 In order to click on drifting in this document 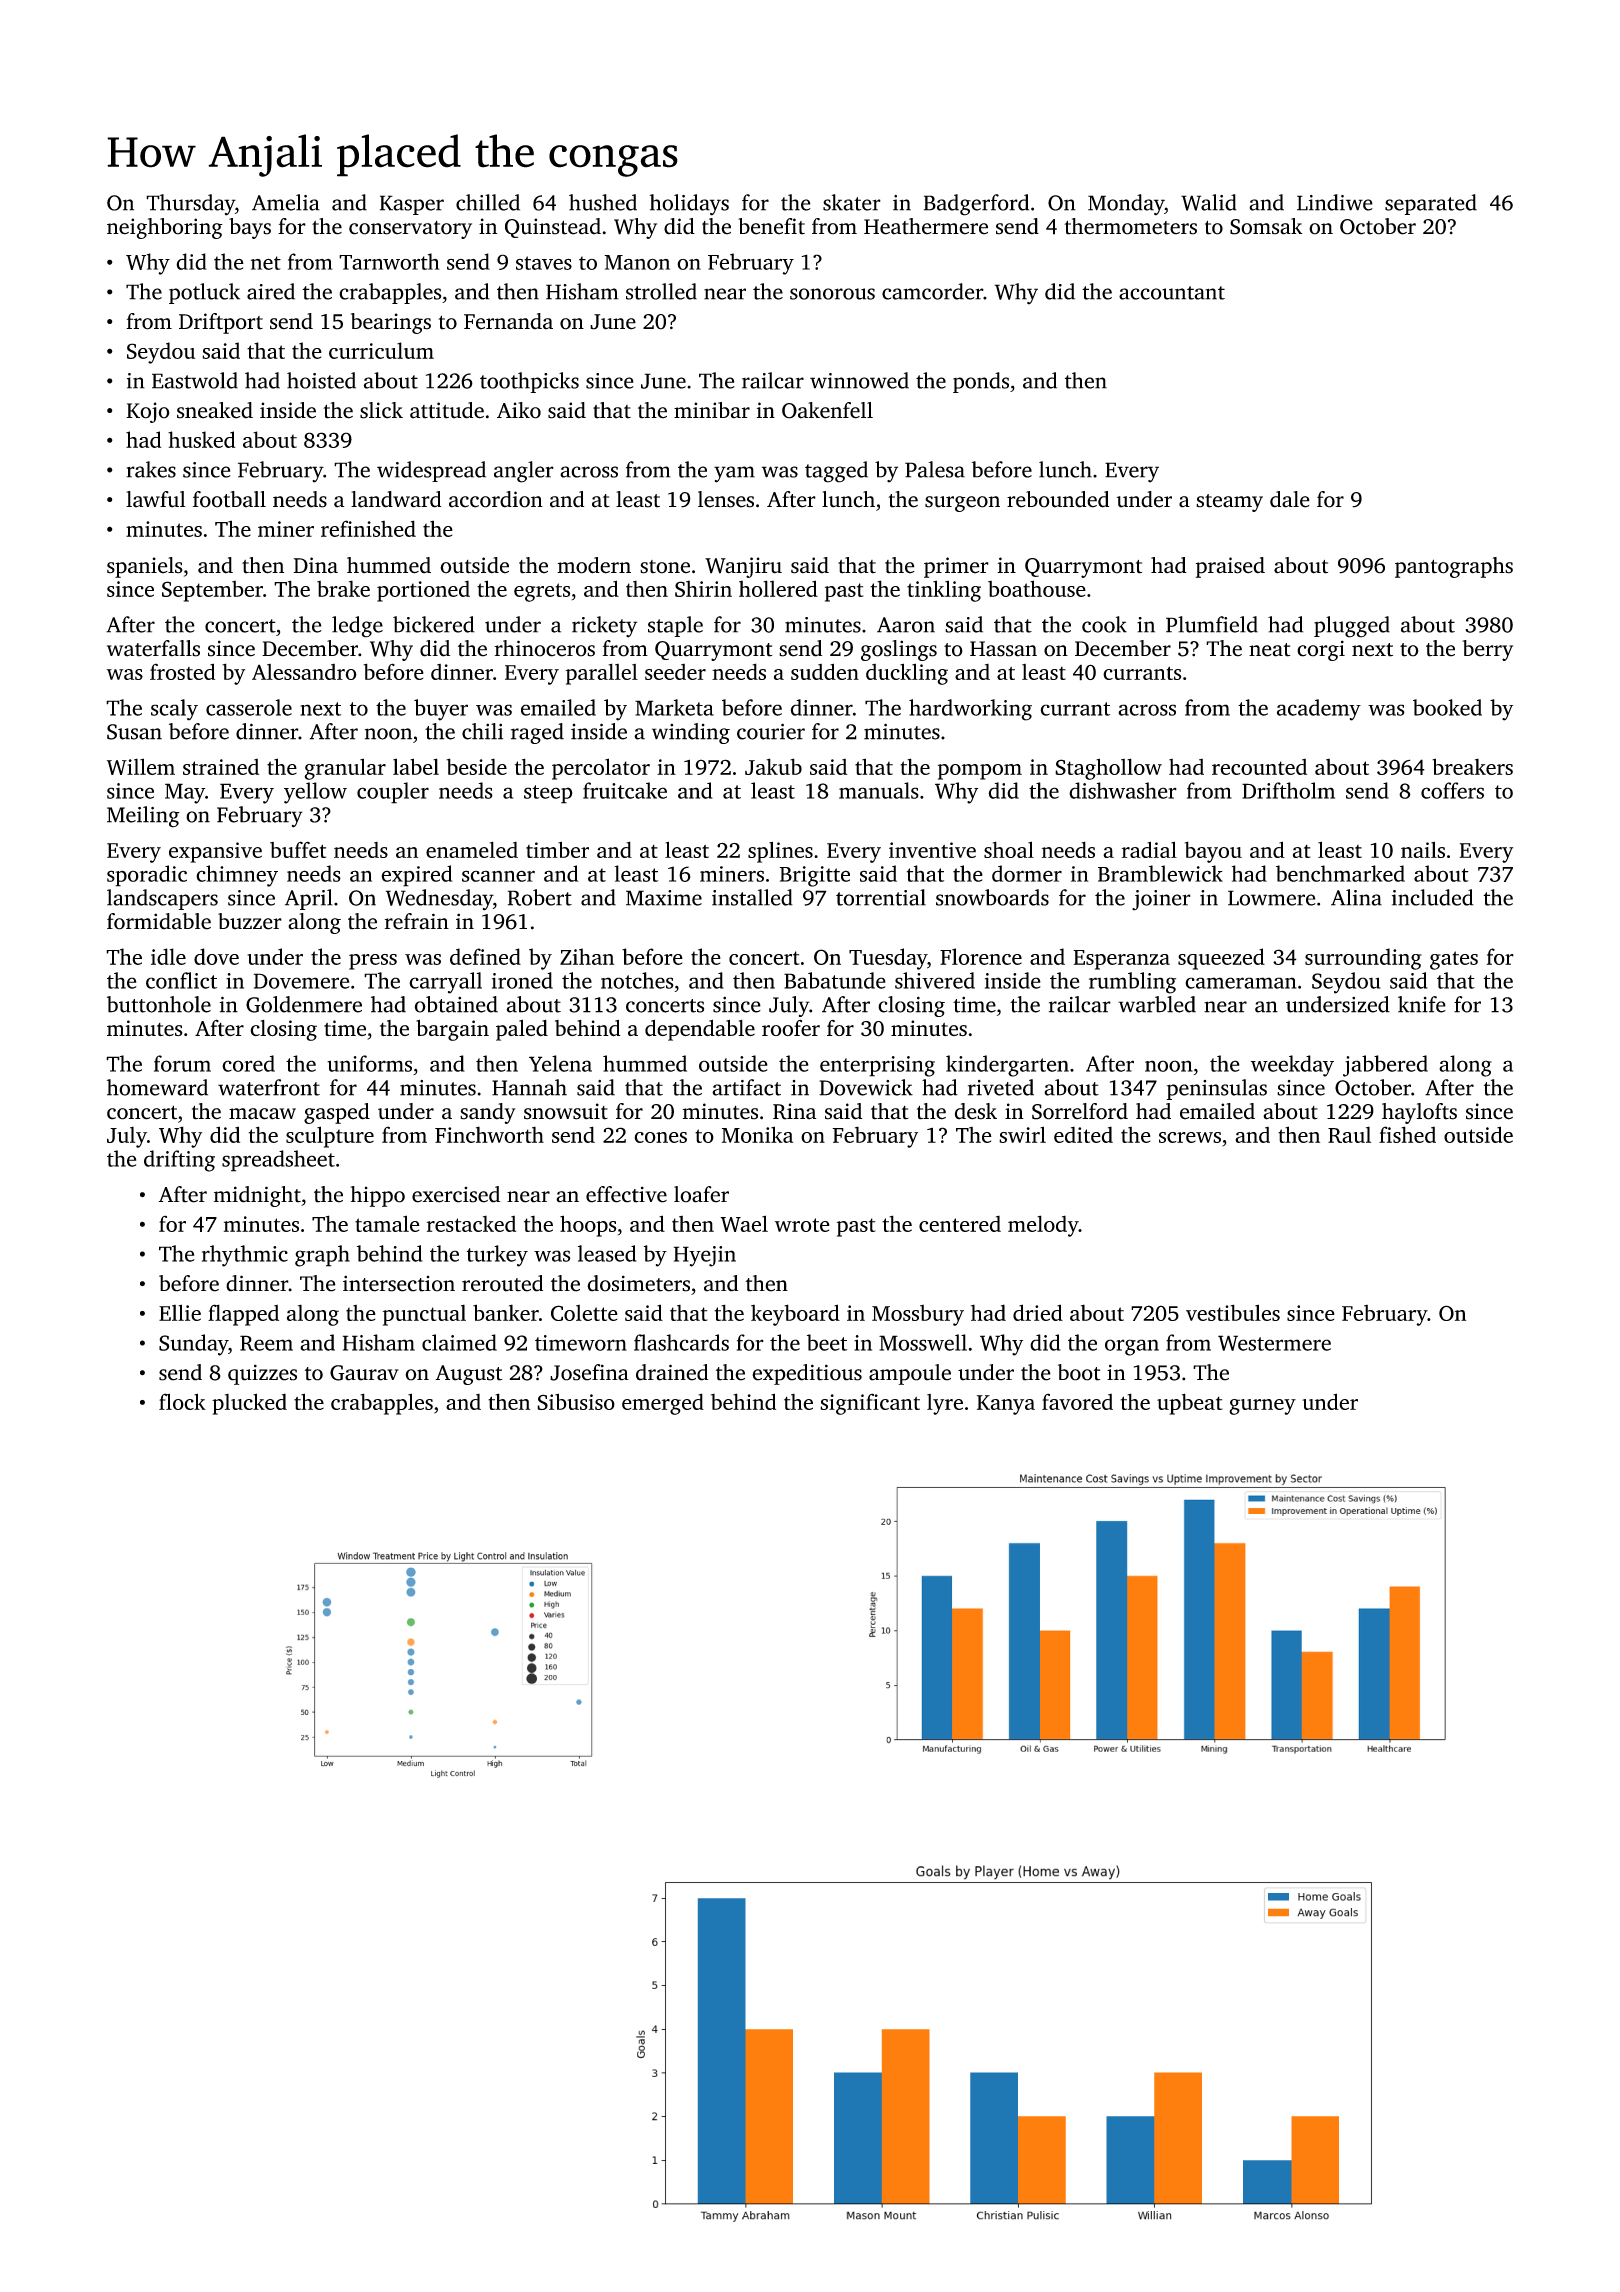, I will do `click(179, 1161)`.
